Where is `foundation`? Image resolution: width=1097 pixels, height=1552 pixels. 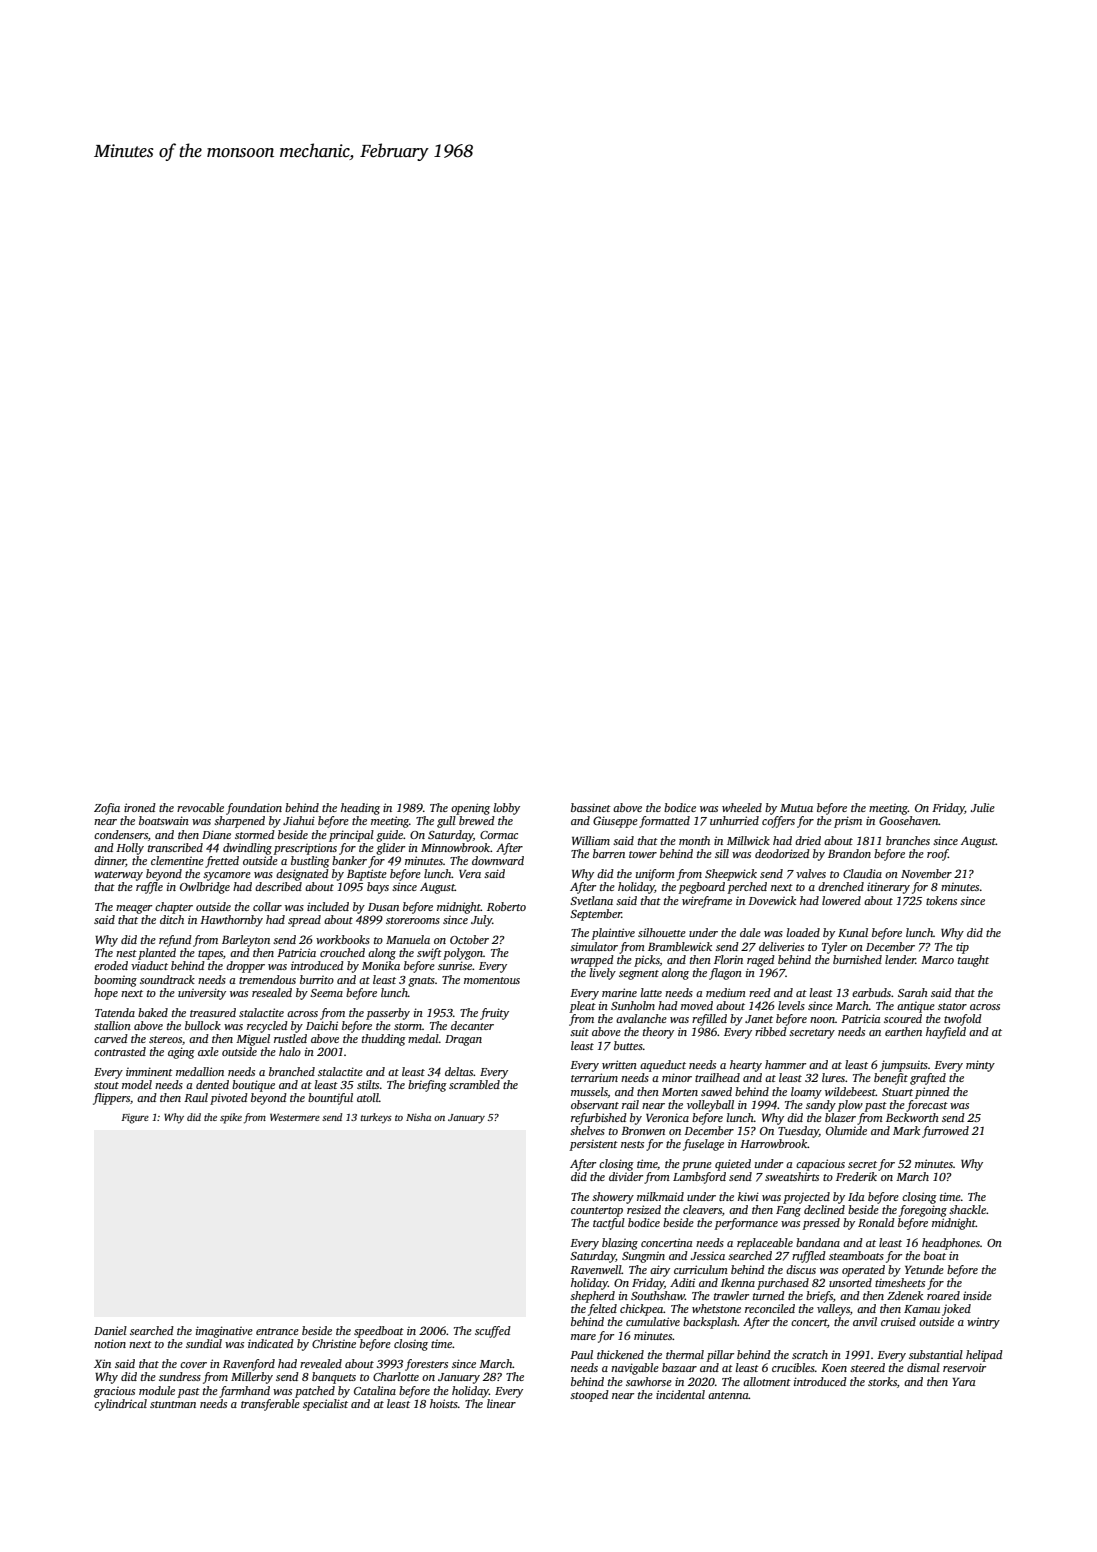
foundation is located at coordinates (254, 809).
